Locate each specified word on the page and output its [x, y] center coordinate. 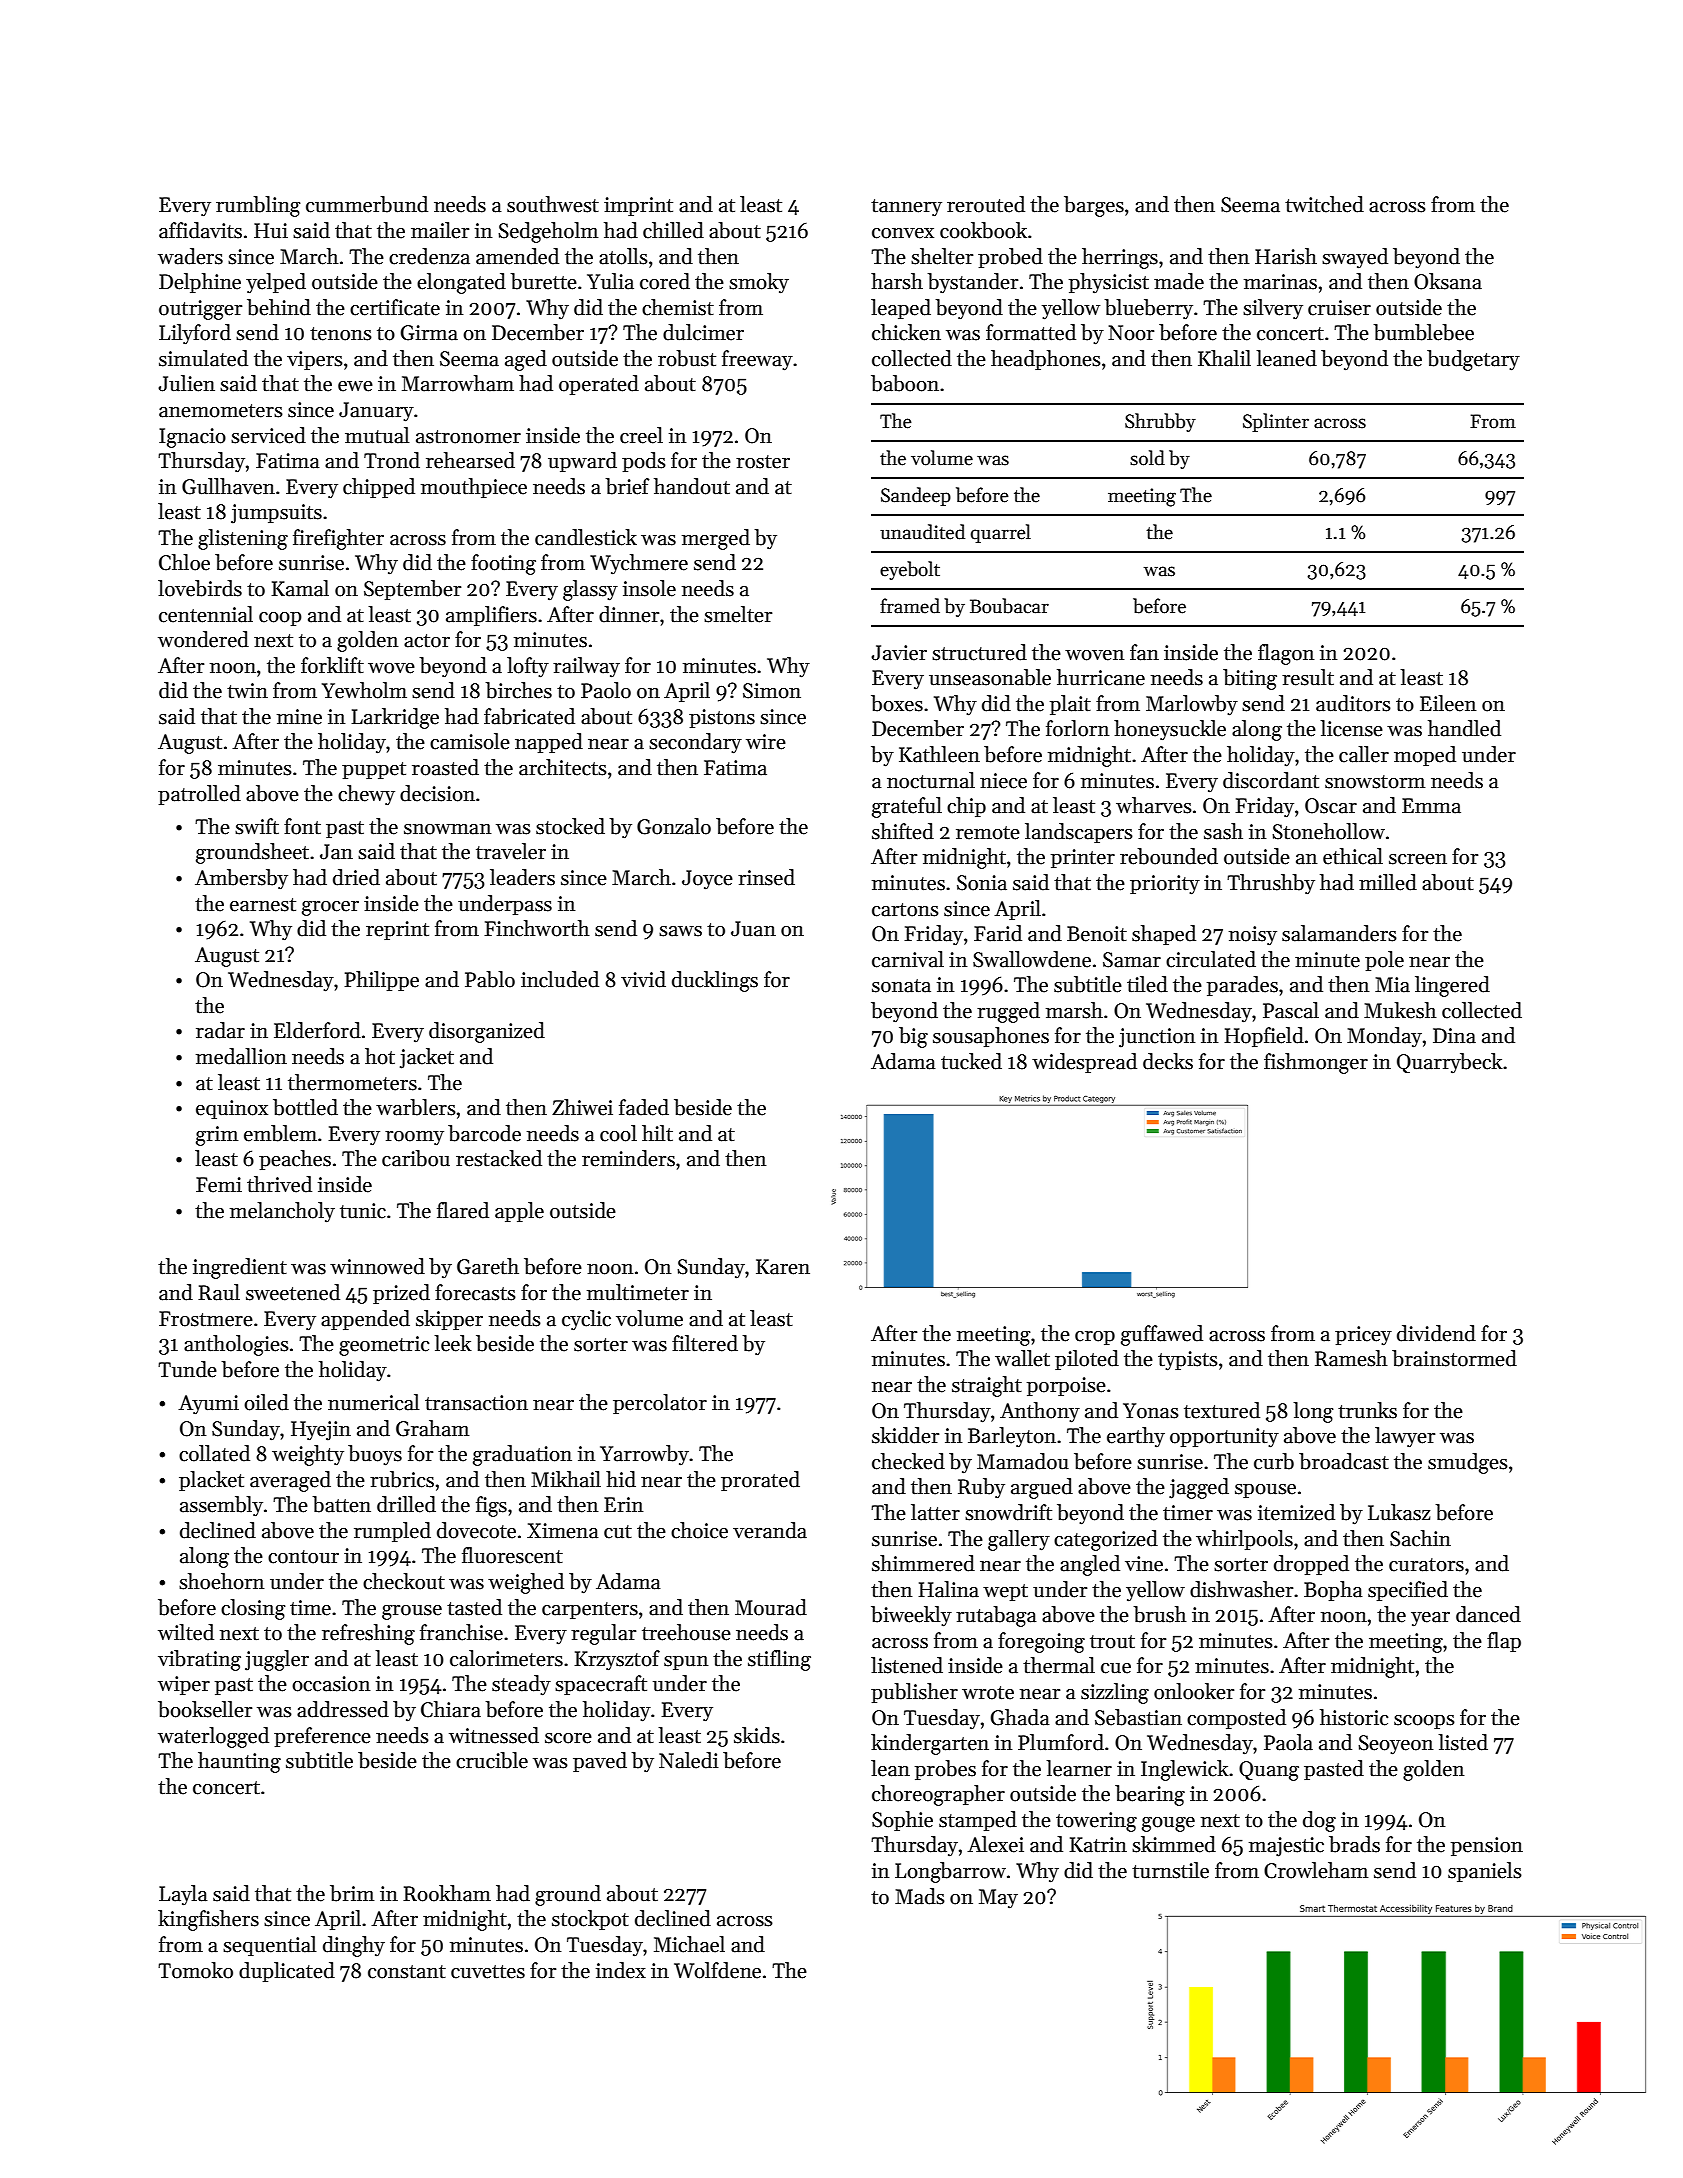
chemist [678, 307]
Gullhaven [228, 486]
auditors [1353, 703]
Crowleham [1316, 1870]
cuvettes [488, 1972]
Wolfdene [717, 1970]
